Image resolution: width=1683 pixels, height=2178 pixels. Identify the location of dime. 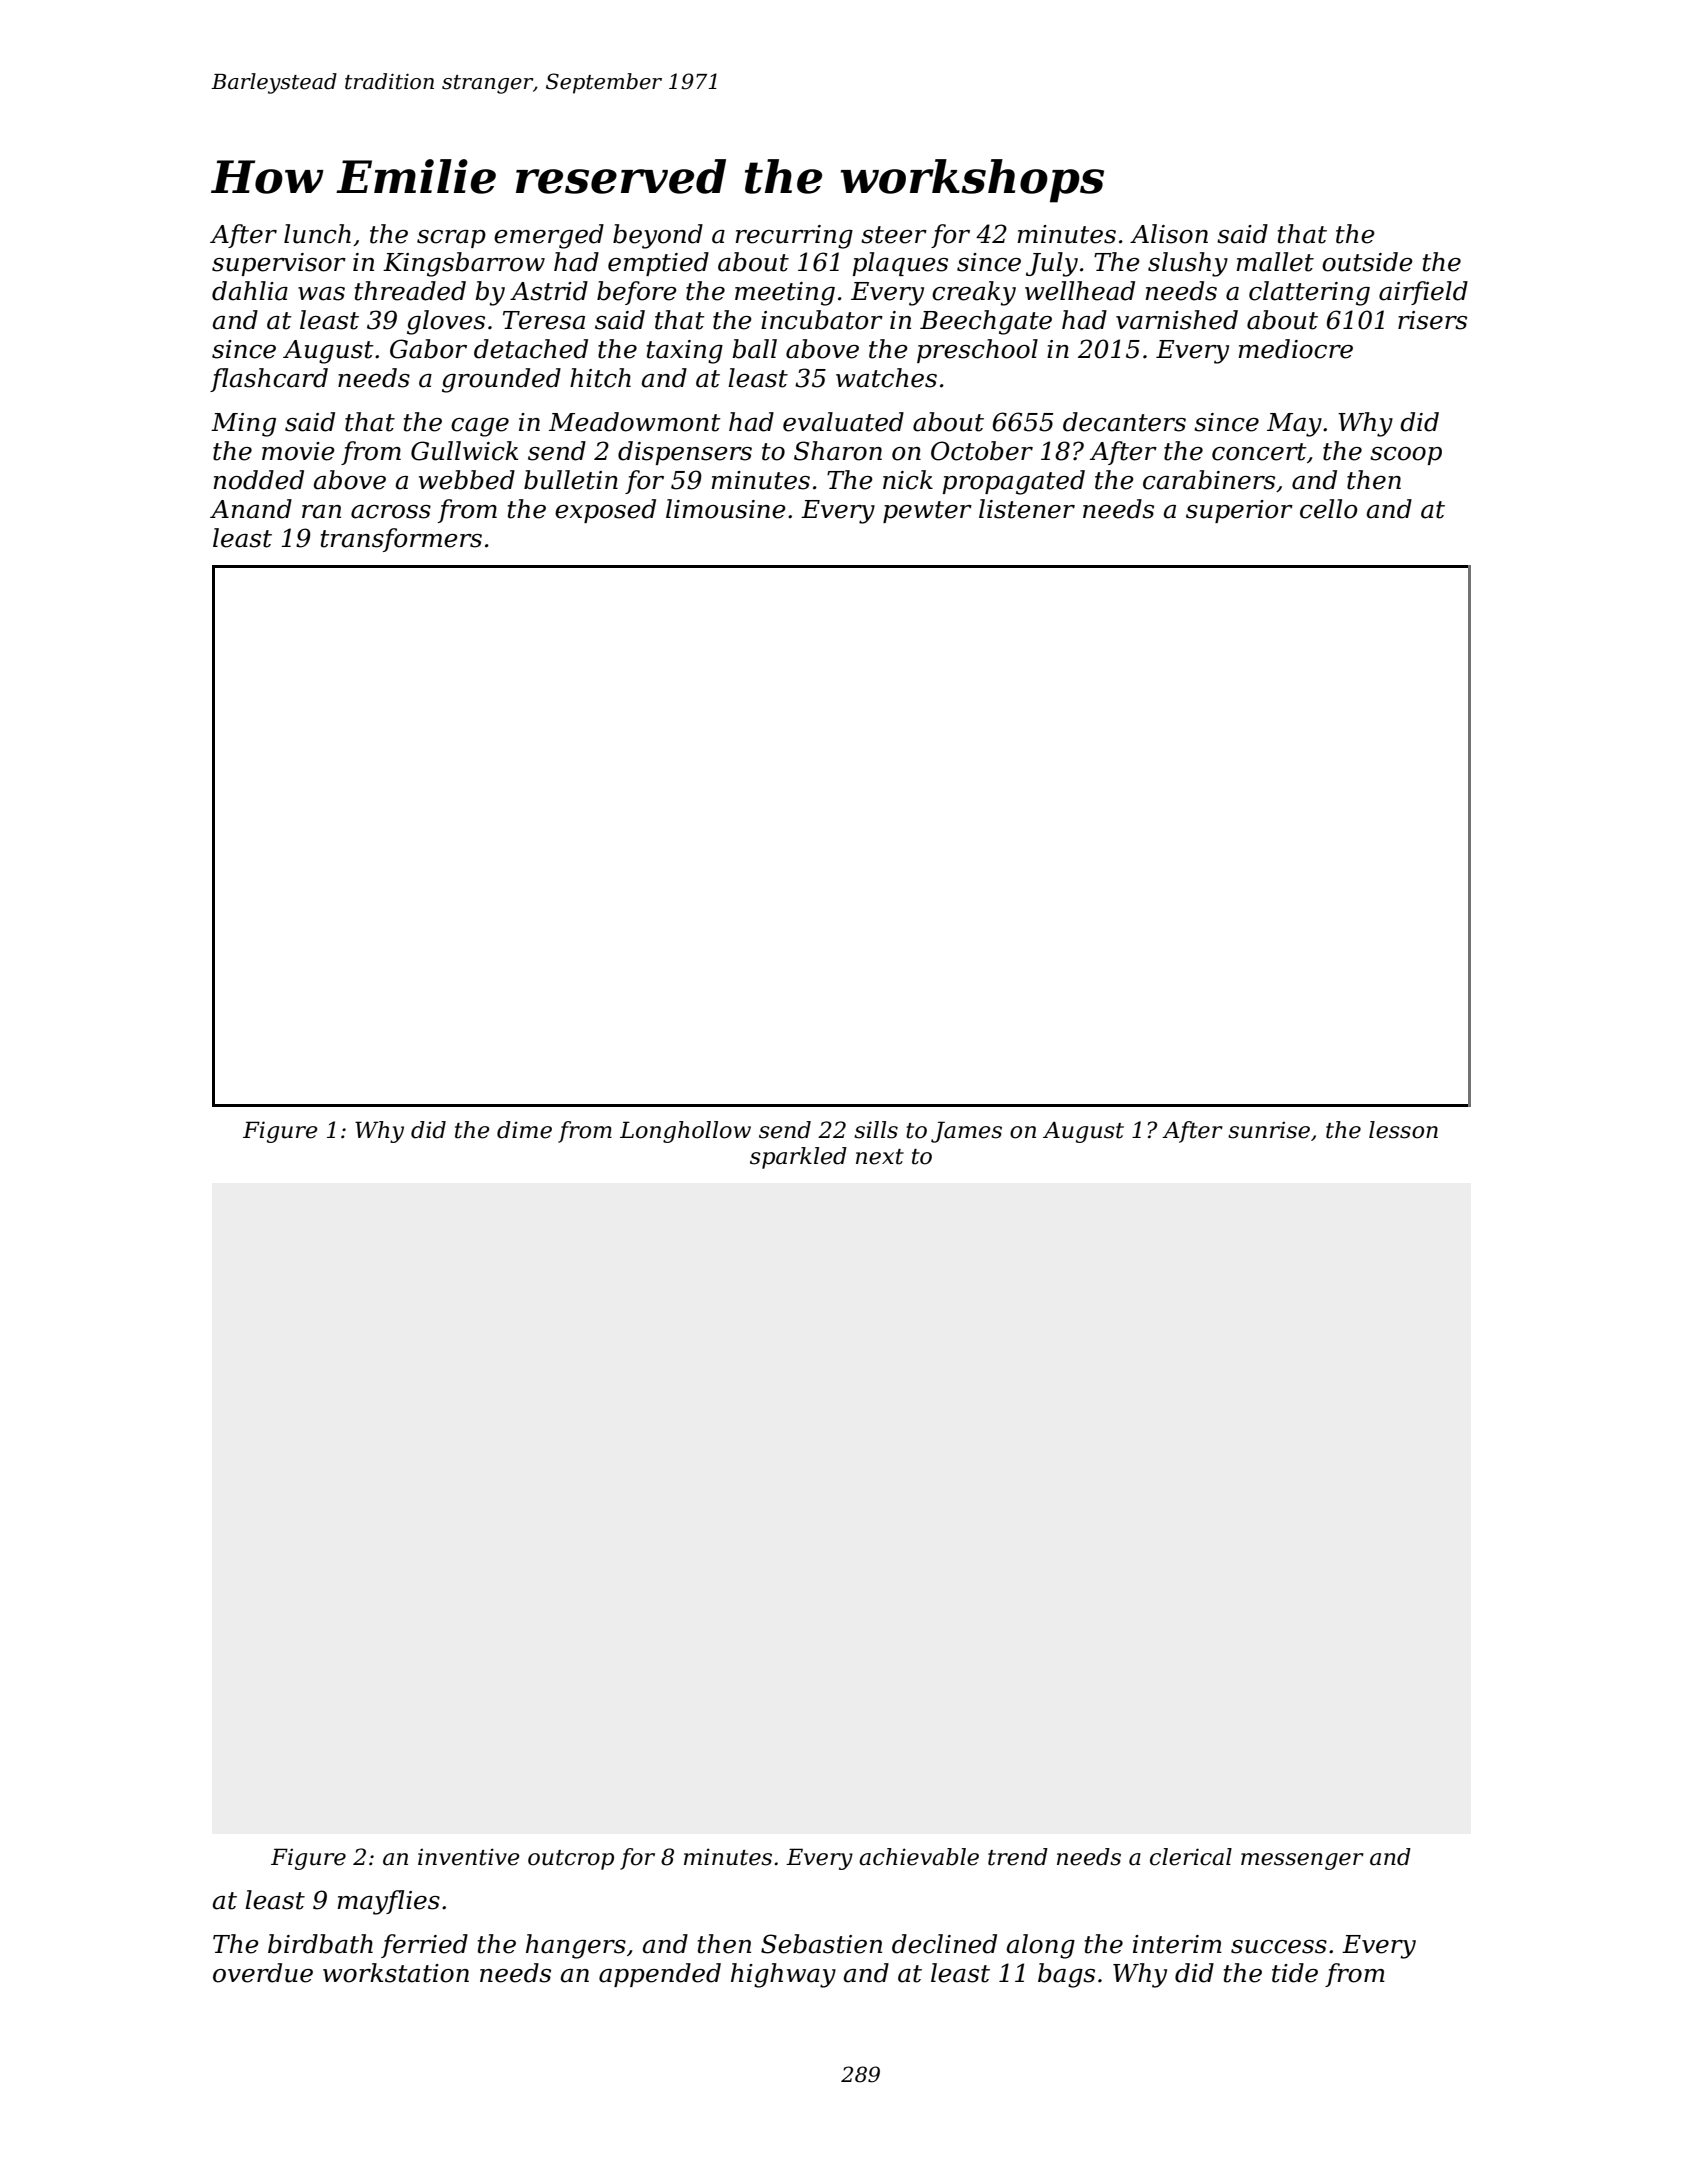
(524, 1130).
